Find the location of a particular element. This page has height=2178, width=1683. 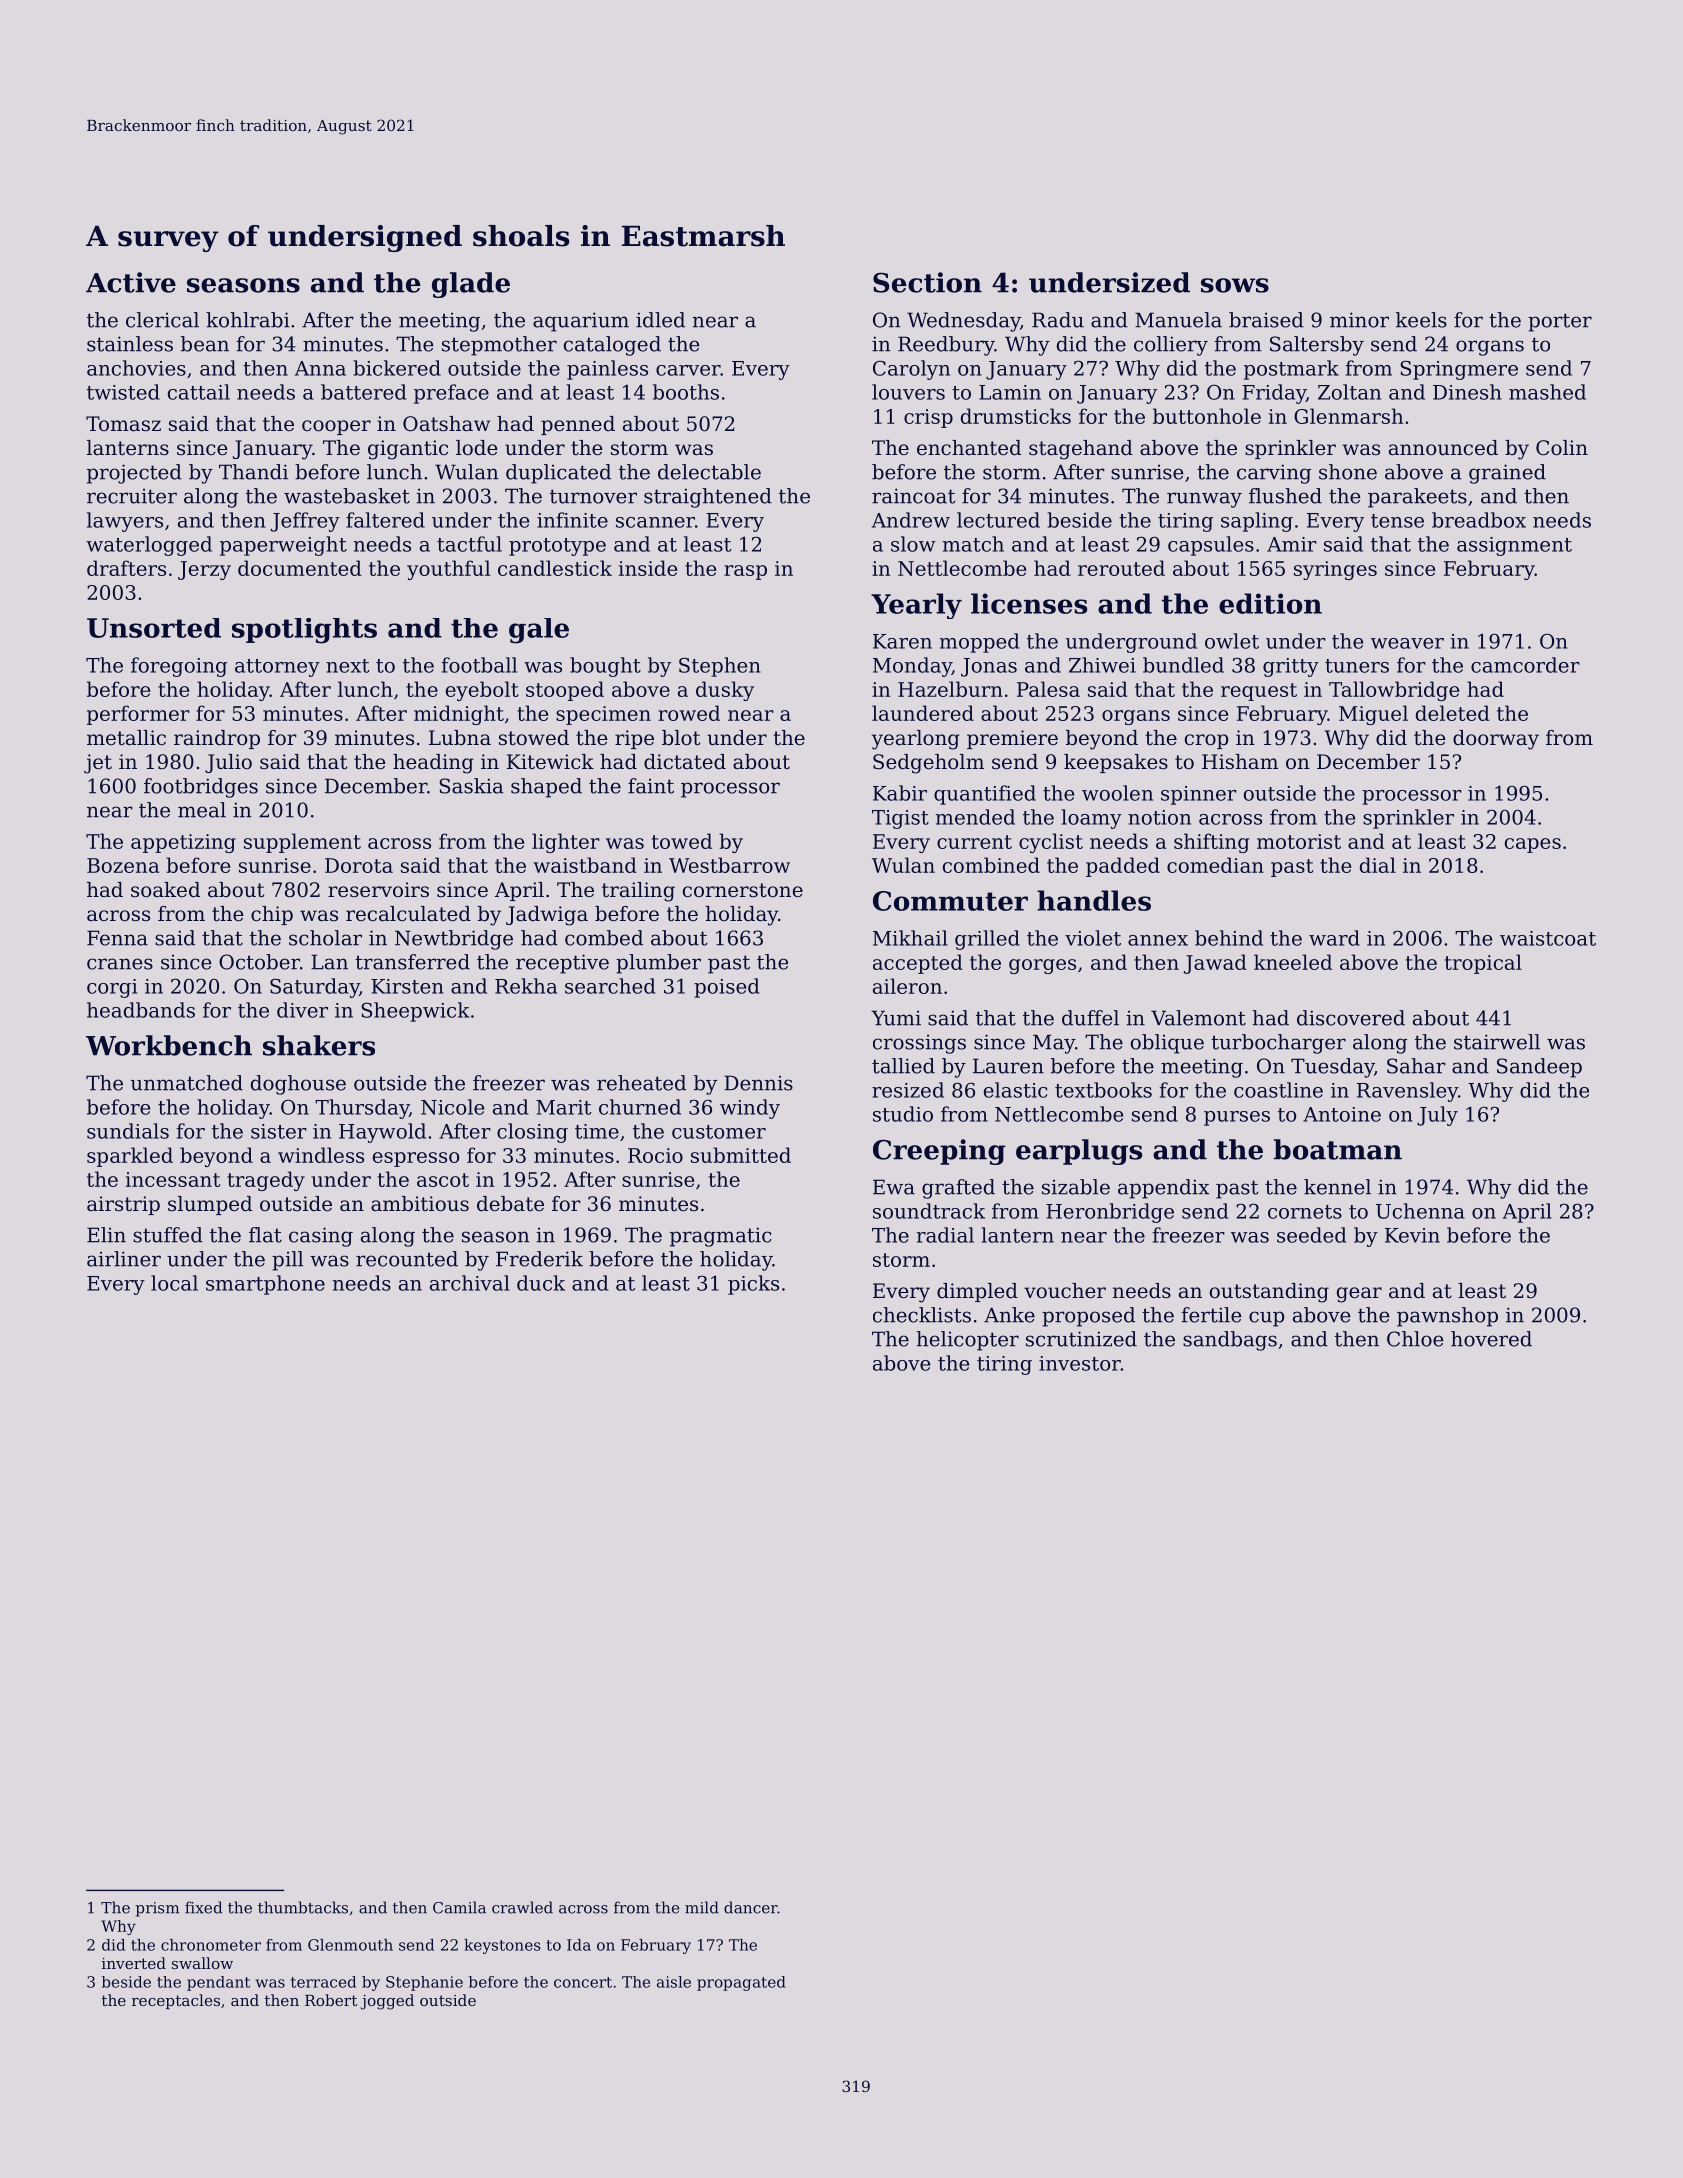

Dorota is located at coordinates (359, 865).
